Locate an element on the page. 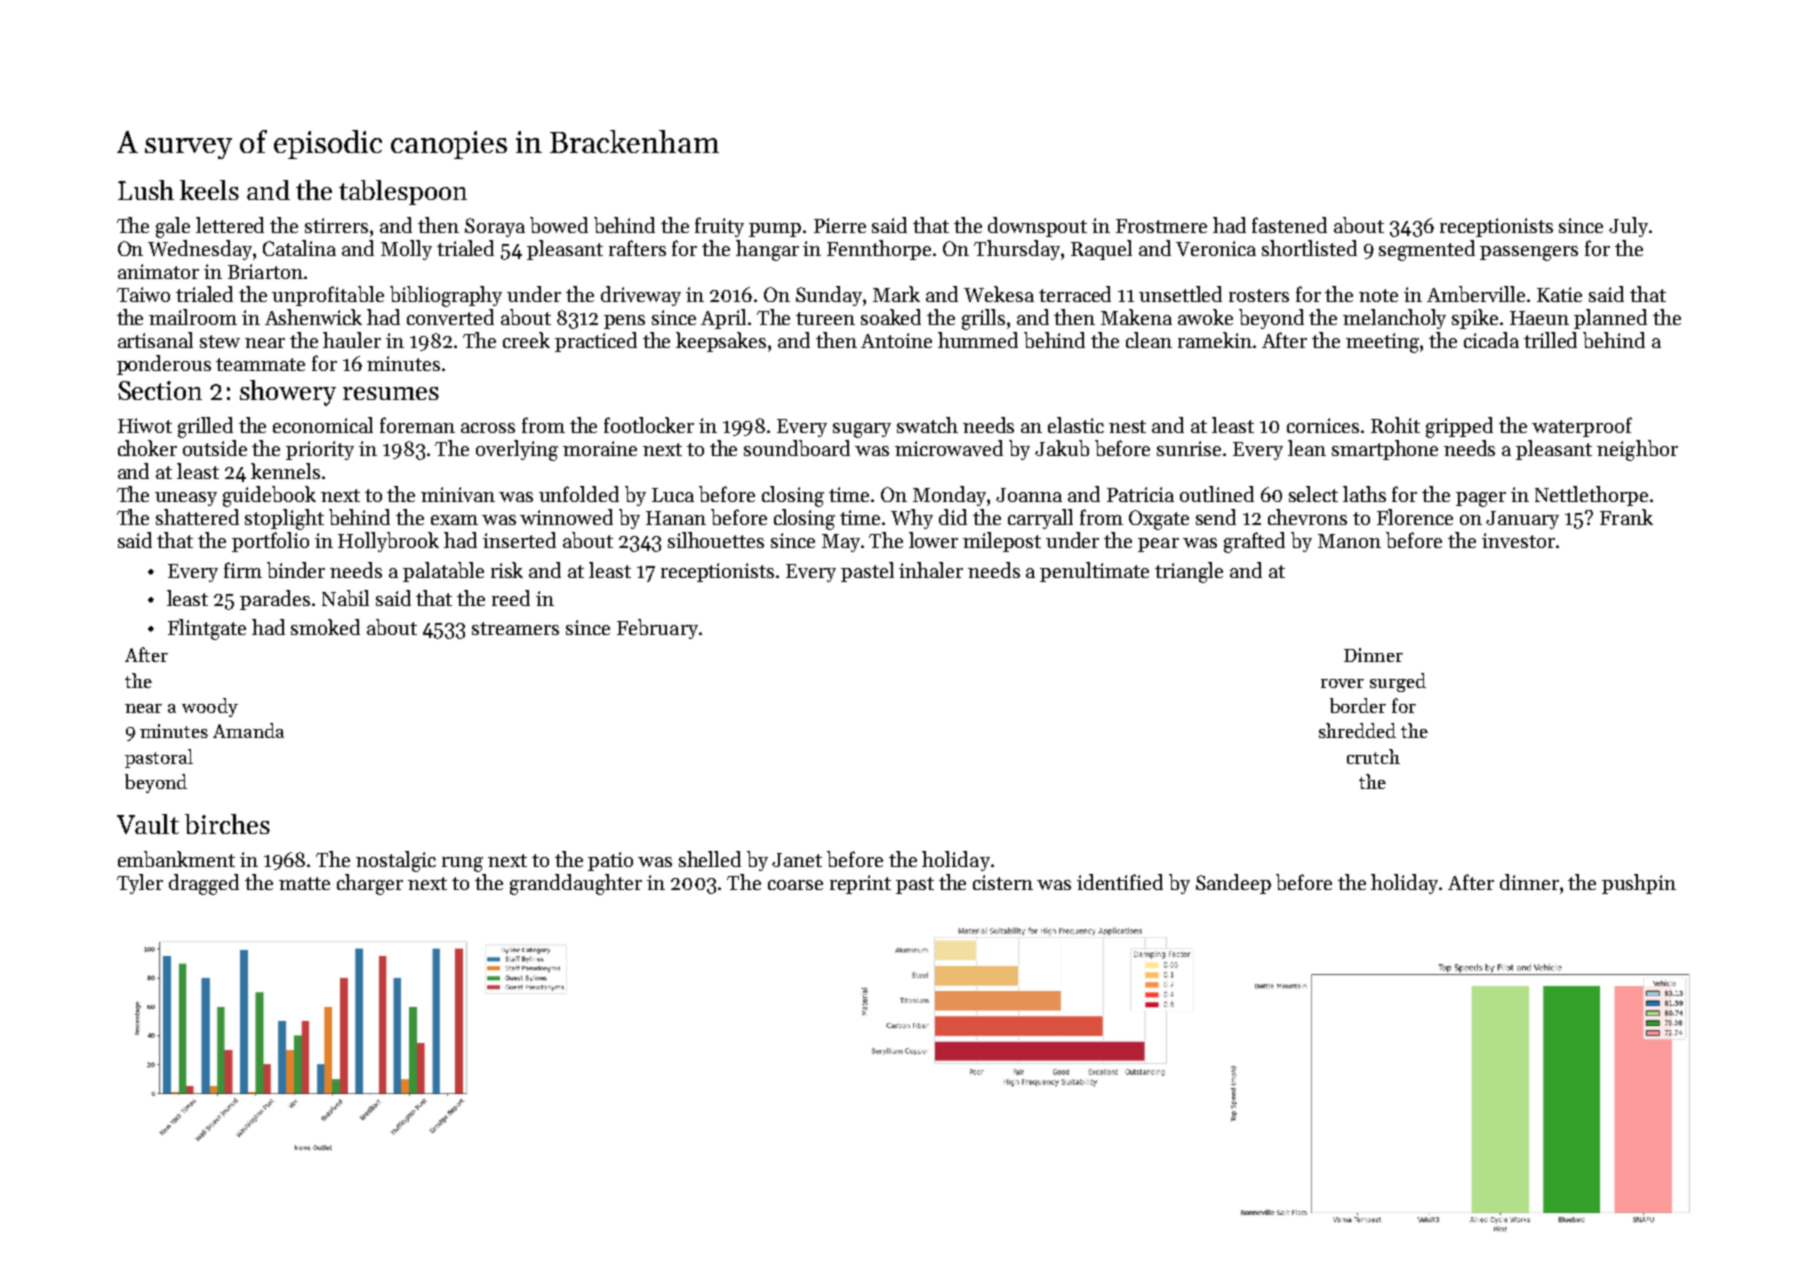 The height and width of the page is (1274, 1801). tablespoon is located at coordinates (403, 192).
